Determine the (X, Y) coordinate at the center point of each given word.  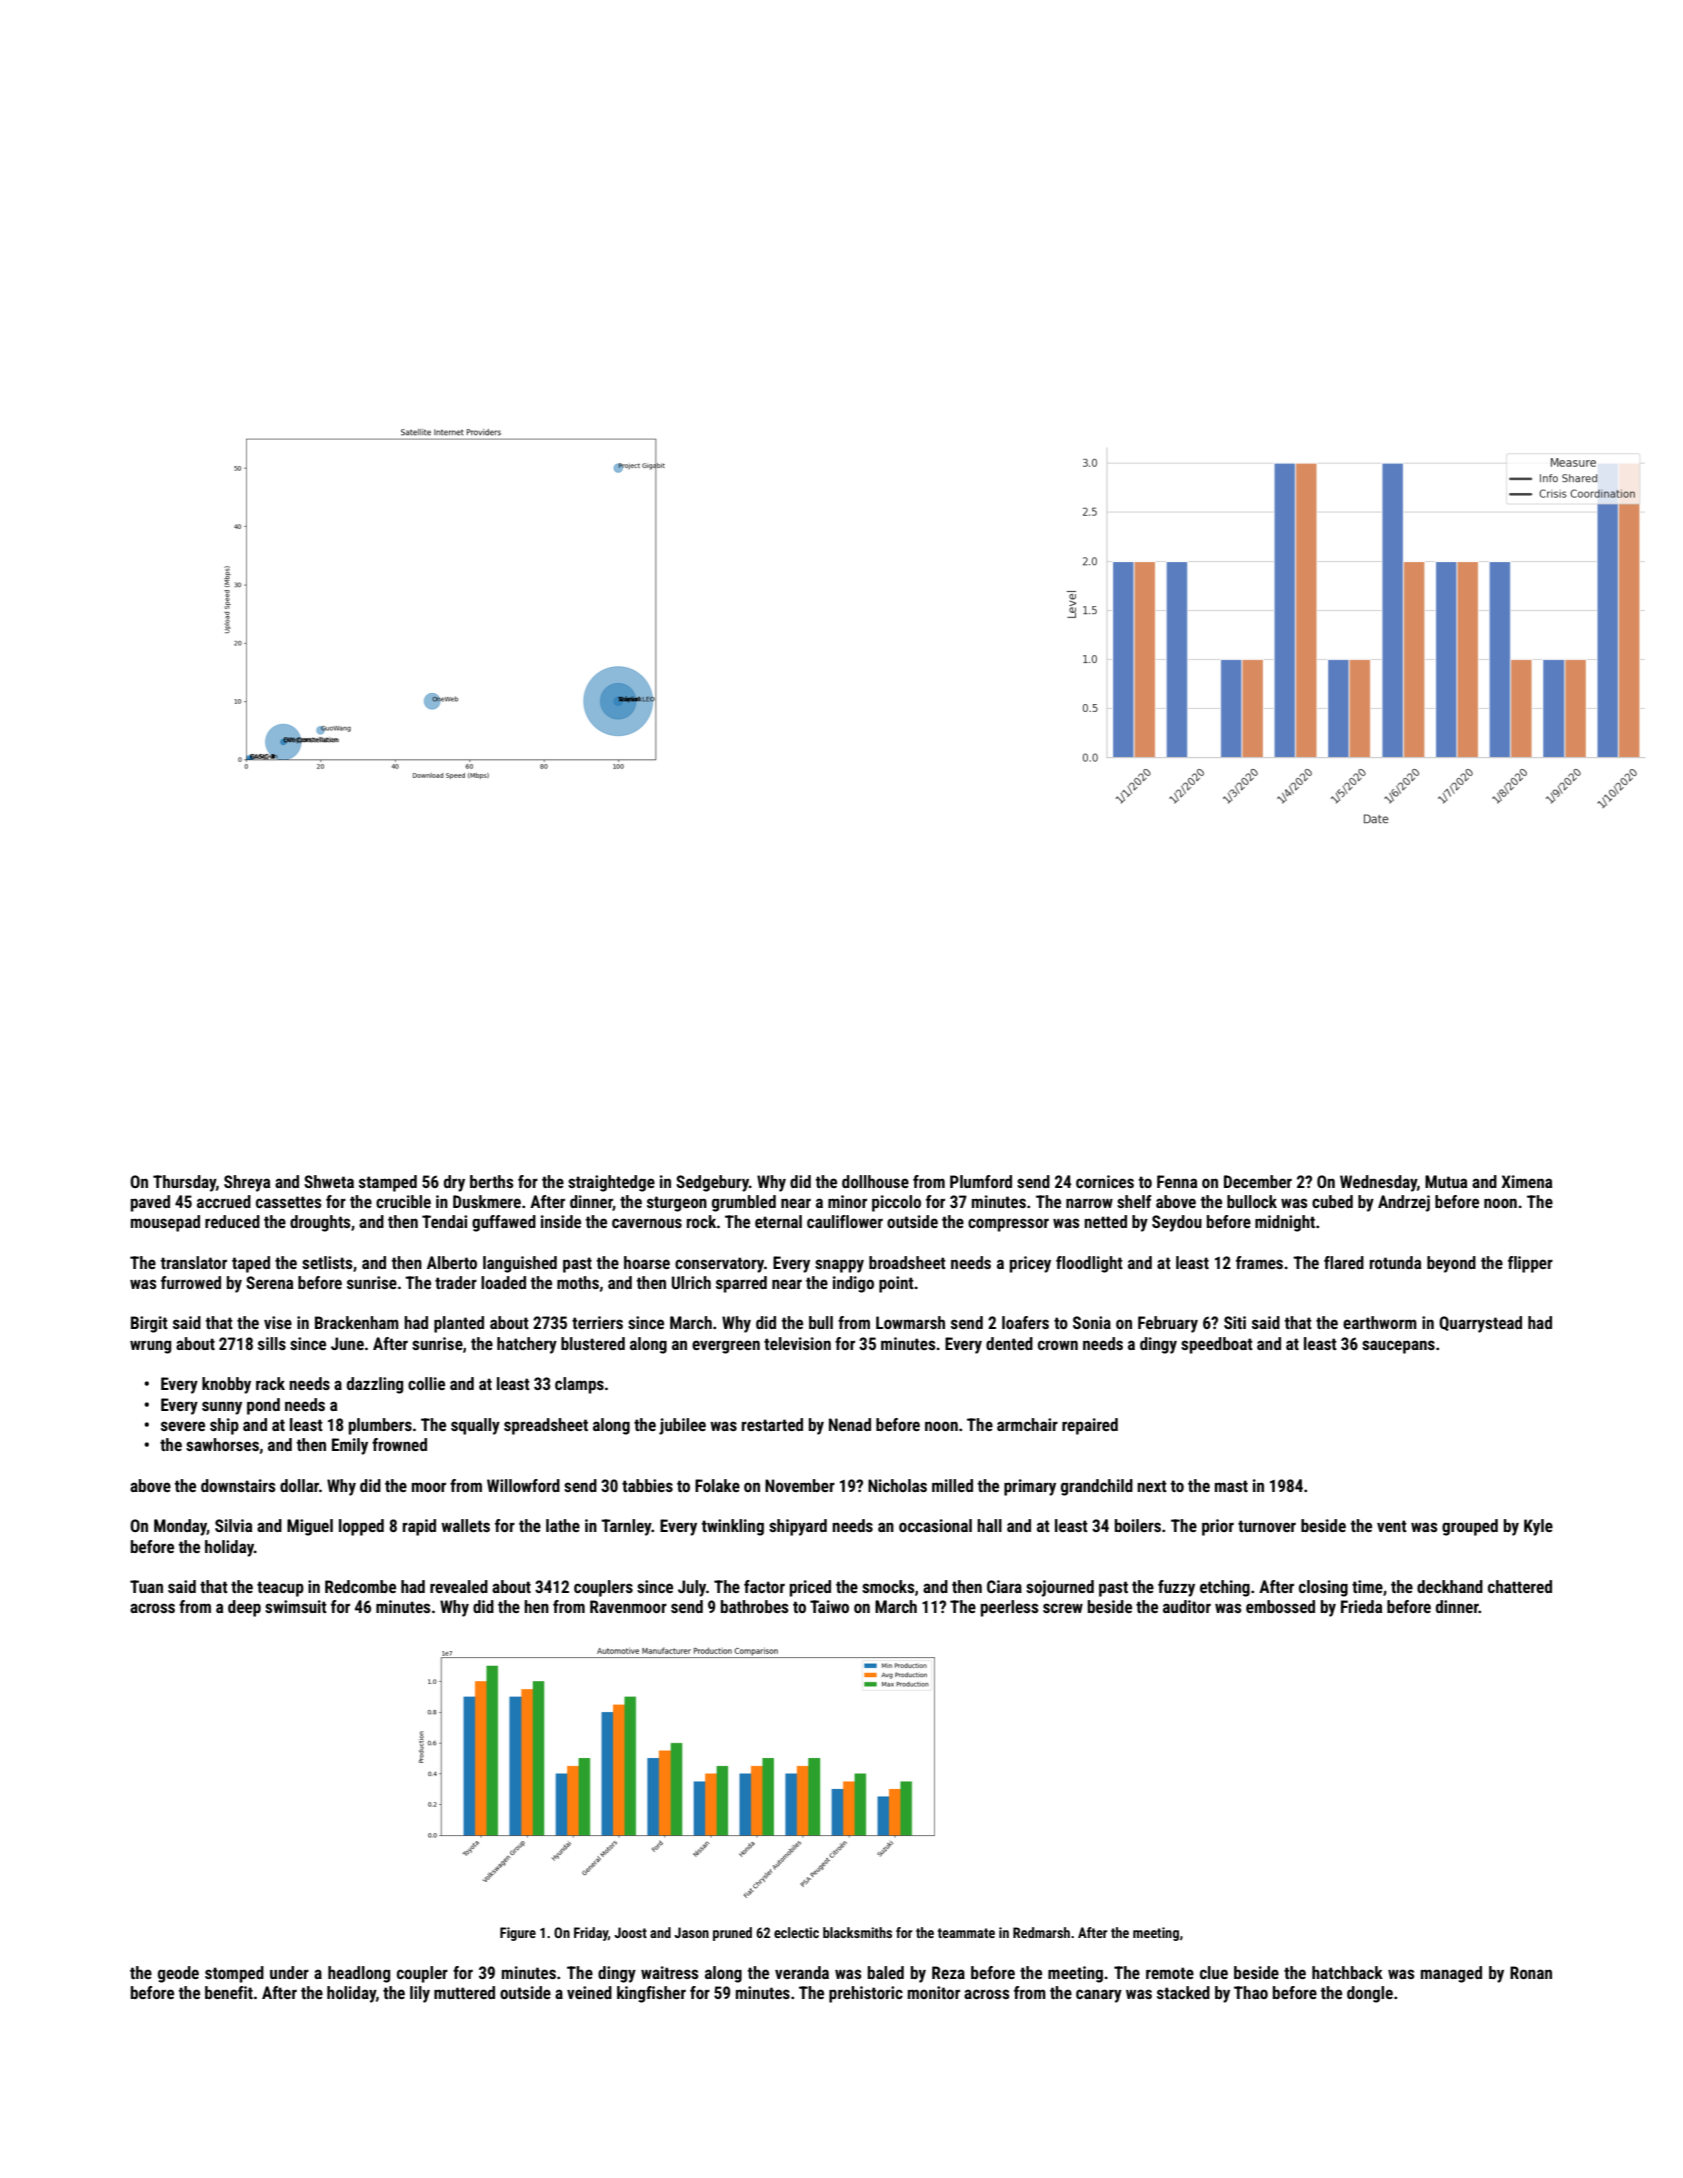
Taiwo (829, 1606)
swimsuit (296, 1606)
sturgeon (677, 1204)
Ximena (1526, 1181)
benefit (229, 1992)
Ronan (1531, 1972)
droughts (320, 1223)
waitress (670, 1972)
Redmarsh (1041, 1932)
